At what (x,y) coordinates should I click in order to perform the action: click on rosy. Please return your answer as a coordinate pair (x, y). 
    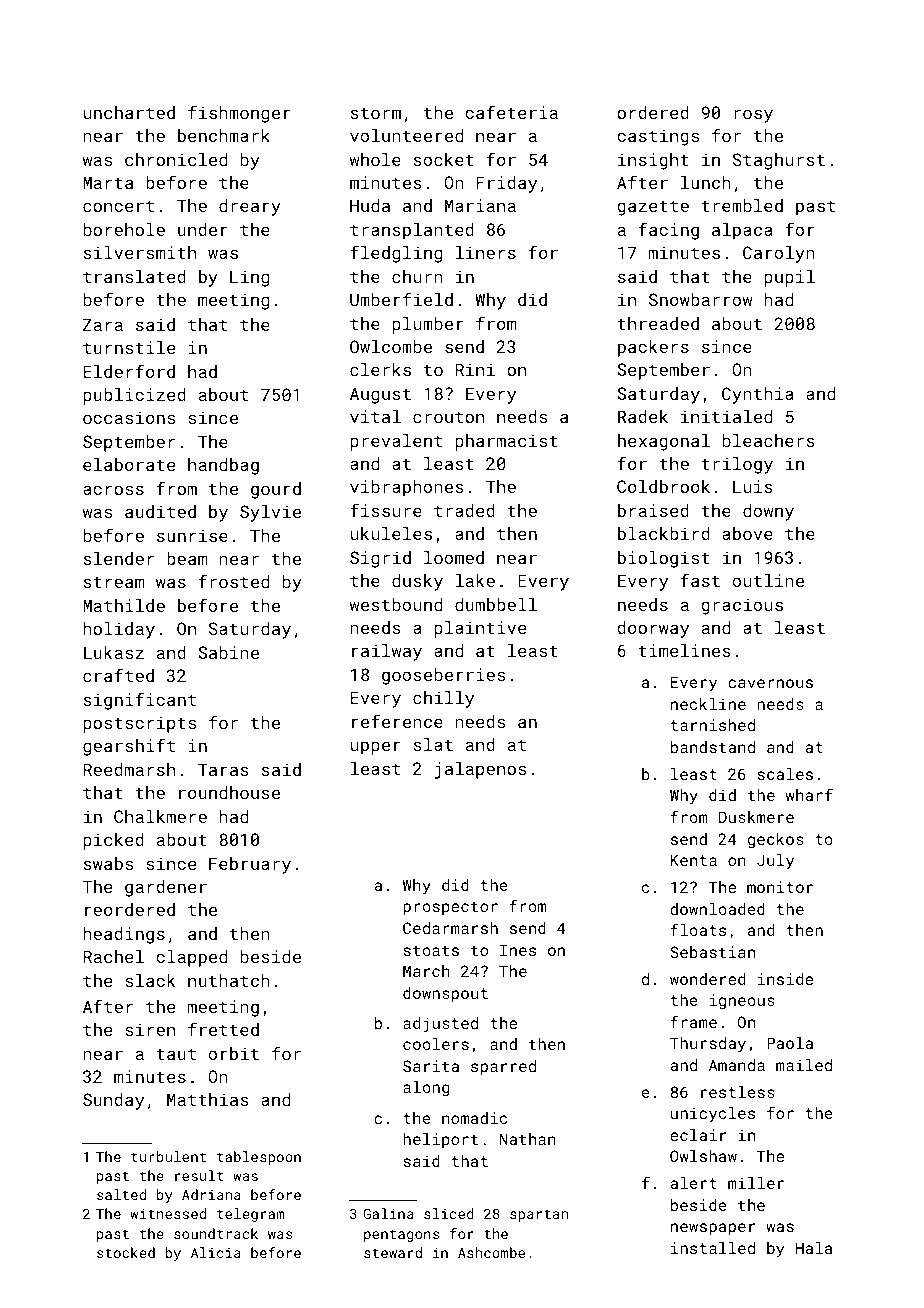
    Looking at the image, I should click on (753, 116).
